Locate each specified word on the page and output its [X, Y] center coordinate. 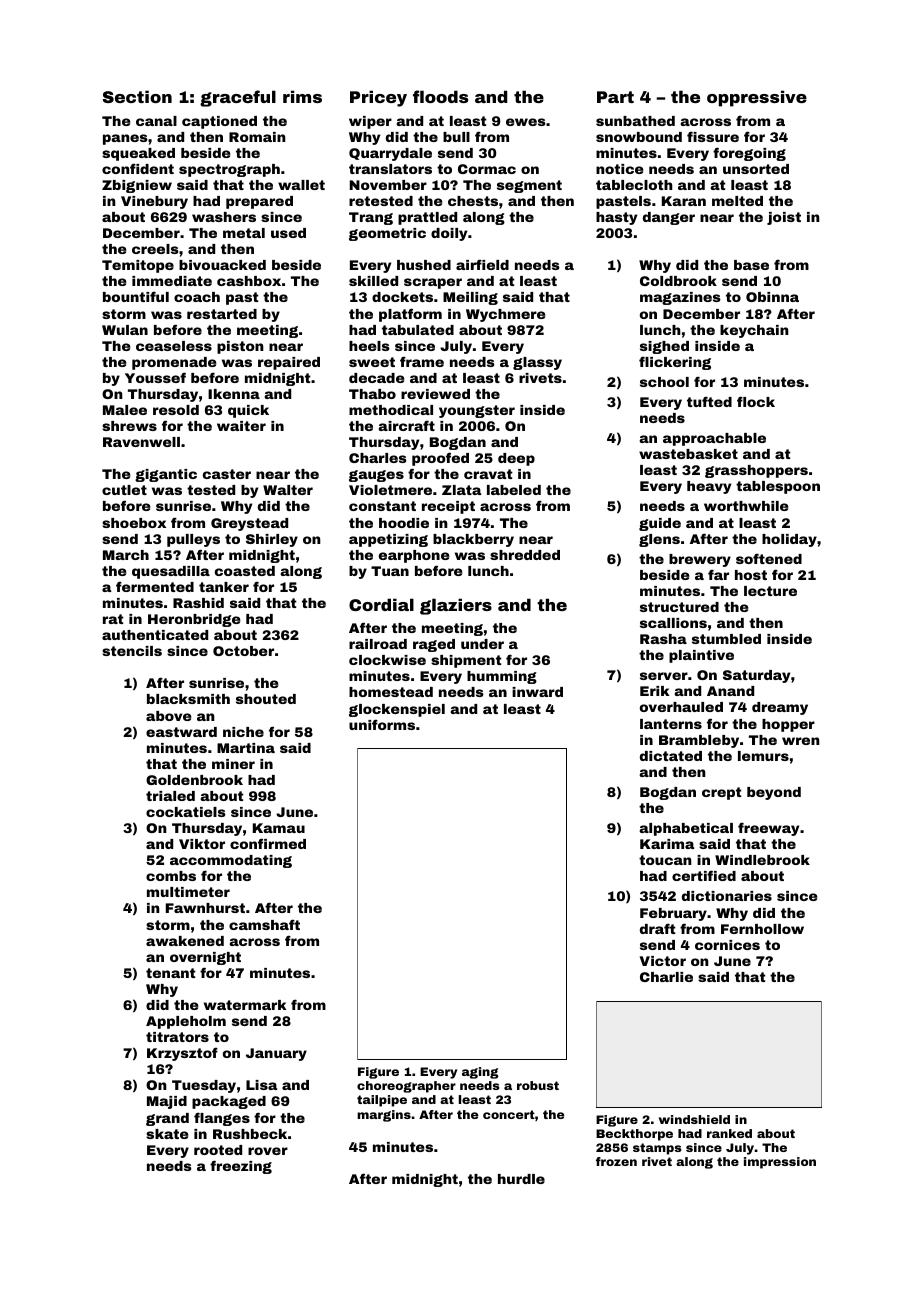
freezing [241, 1167]
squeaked [138, 154]
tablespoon [778, 487]
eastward [181, 732]
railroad [378, 644]
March [126, 555]
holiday [789, 540]
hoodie [404, 523]
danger [669, 218]
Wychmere [505, 315]
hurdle [521, 1179]
